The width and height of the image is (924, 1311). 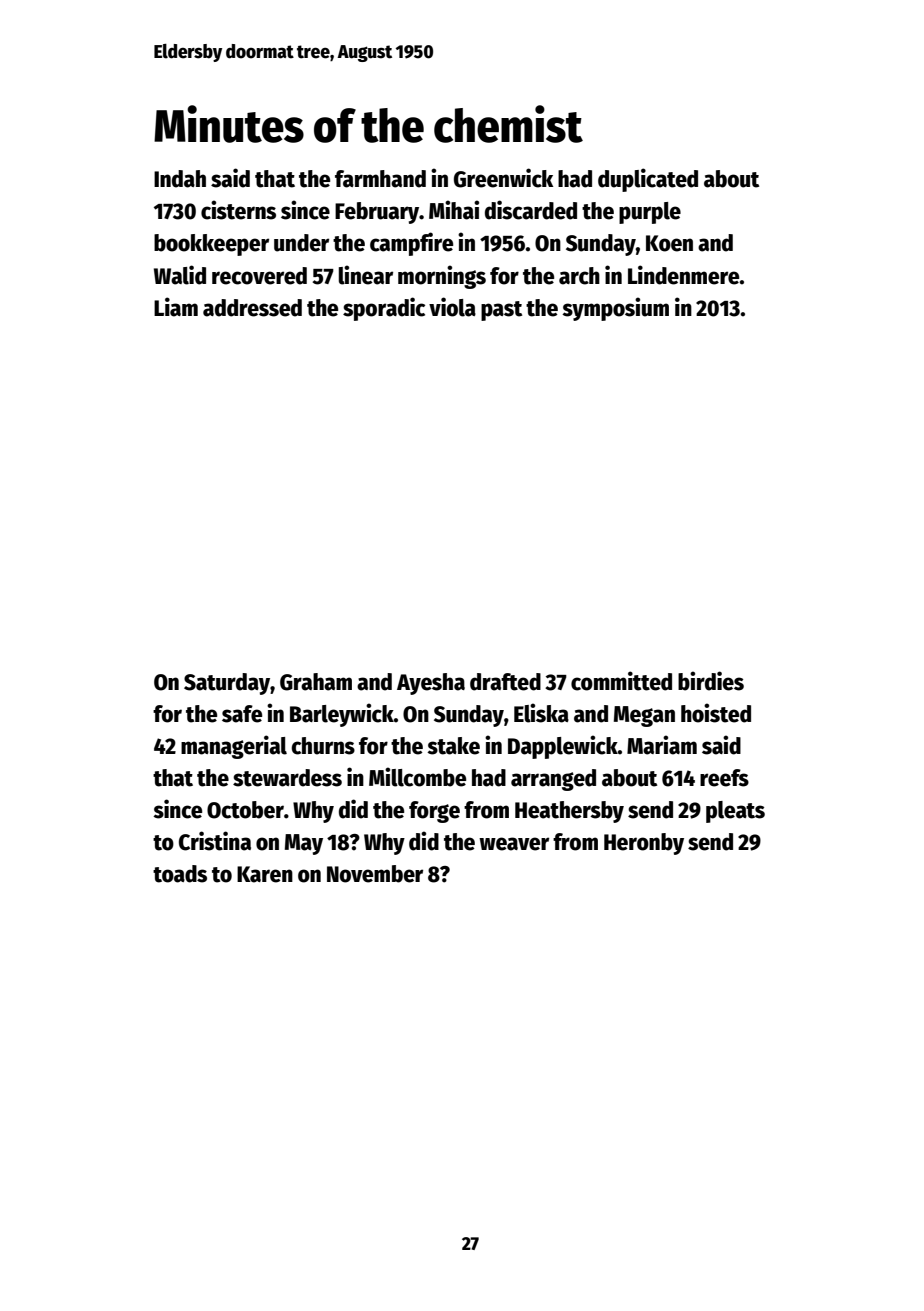 I want to click on Graham, so click(x=316, y=682).
